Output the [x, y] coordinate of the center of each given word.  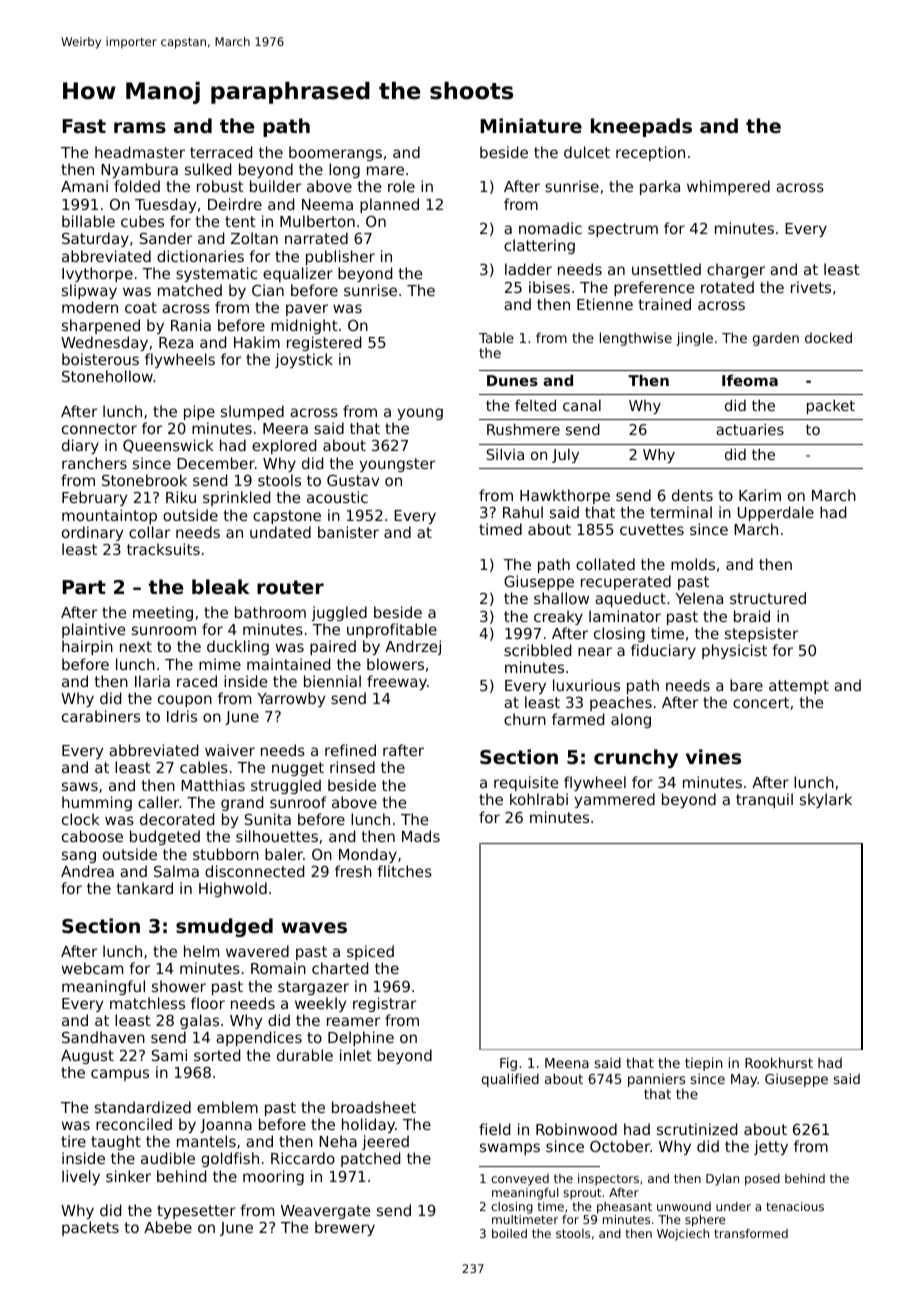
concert [761, 702]
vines [713, 757]
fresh [353, 871]
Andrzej [413, 647]
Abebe [168, 1227]
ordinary [92, 533]
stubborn [226, 854]
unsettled [666, 269]
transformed [751, 1233]
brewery [345, 1228]
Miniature [531, 125]
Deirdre [235, 204]
